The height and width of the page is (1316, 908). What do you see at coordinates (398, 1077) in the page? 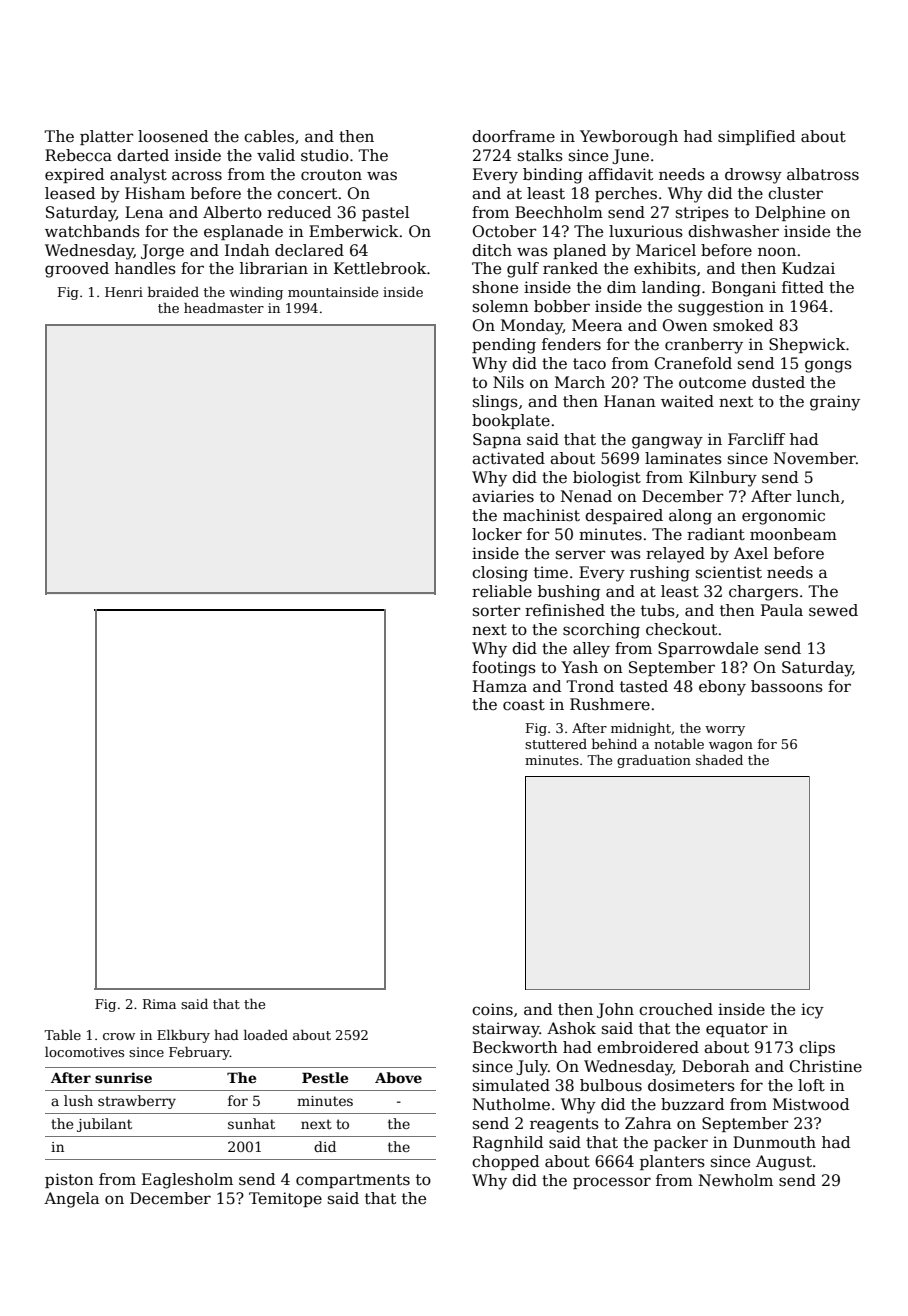
I see `Above` at bounding box center [398, 1077].
